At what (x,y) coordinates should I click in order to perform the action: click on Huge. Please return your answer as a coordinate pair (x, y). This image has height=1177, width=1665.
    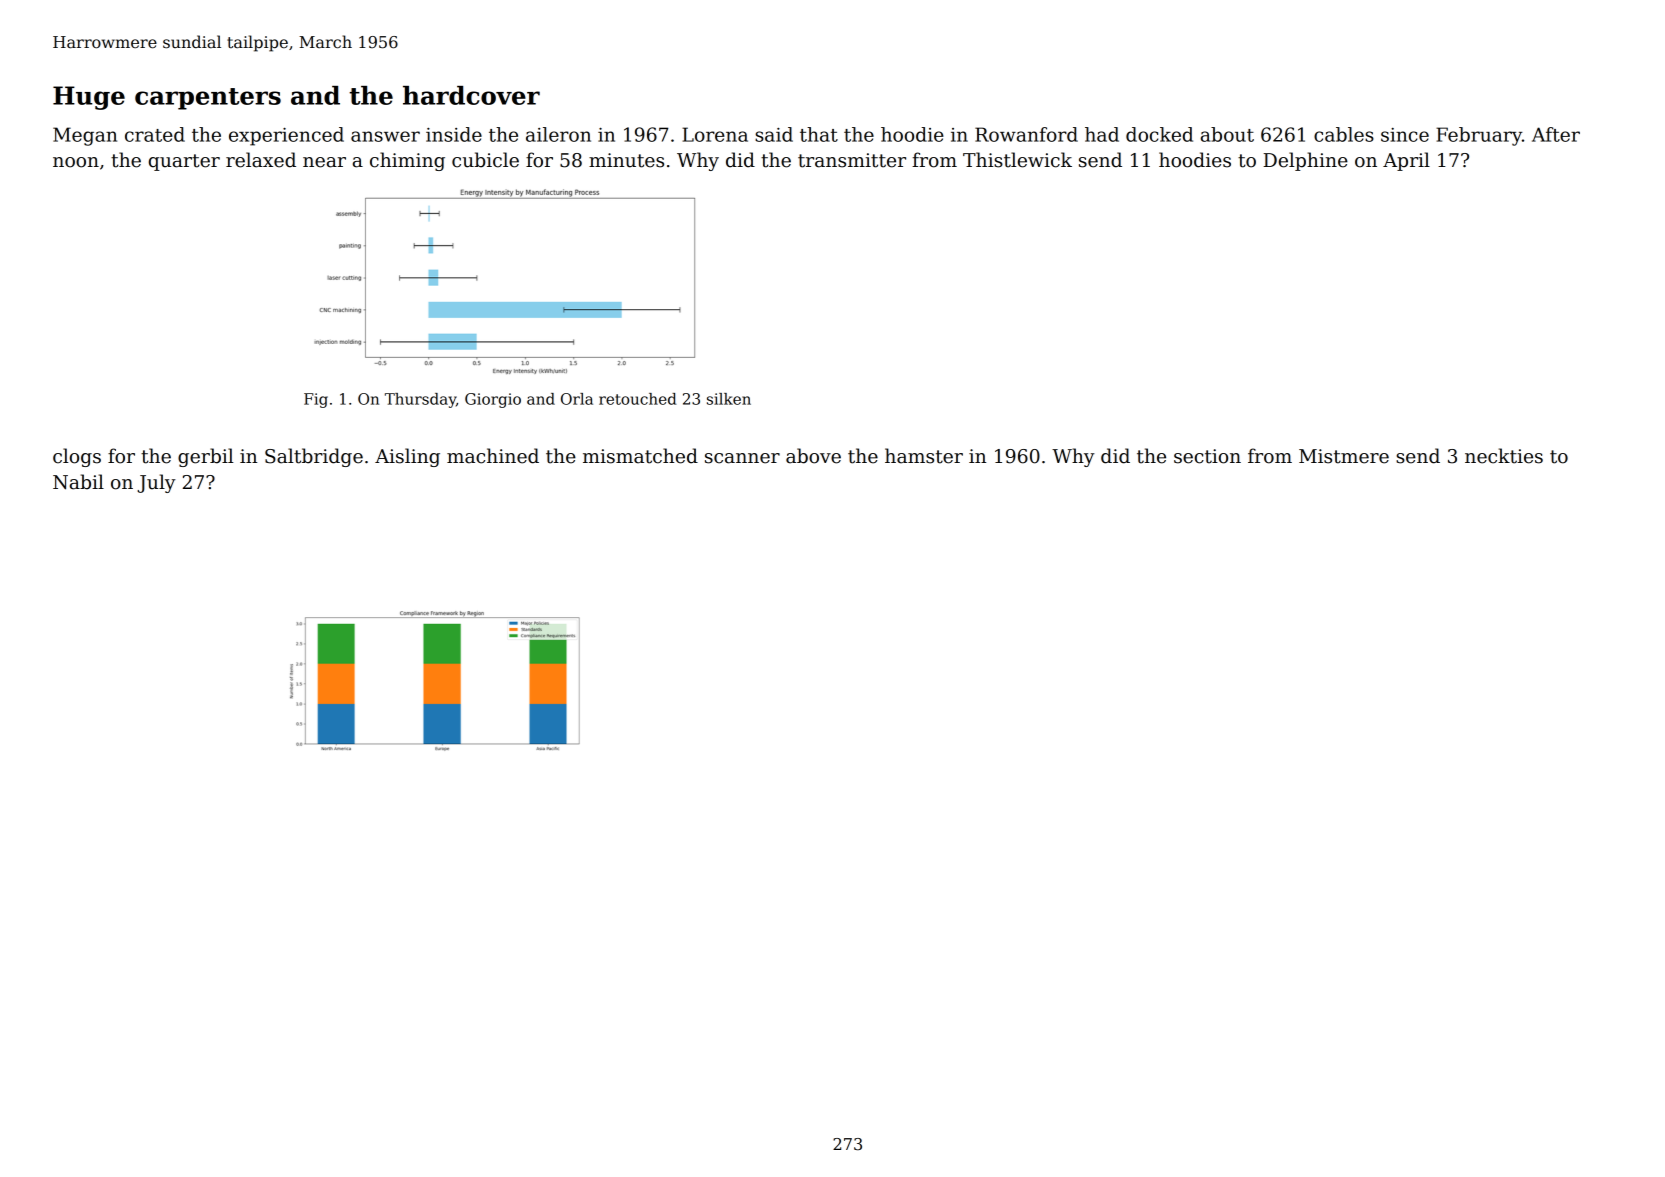
    Looking at the image, I should click on (89, 98).
